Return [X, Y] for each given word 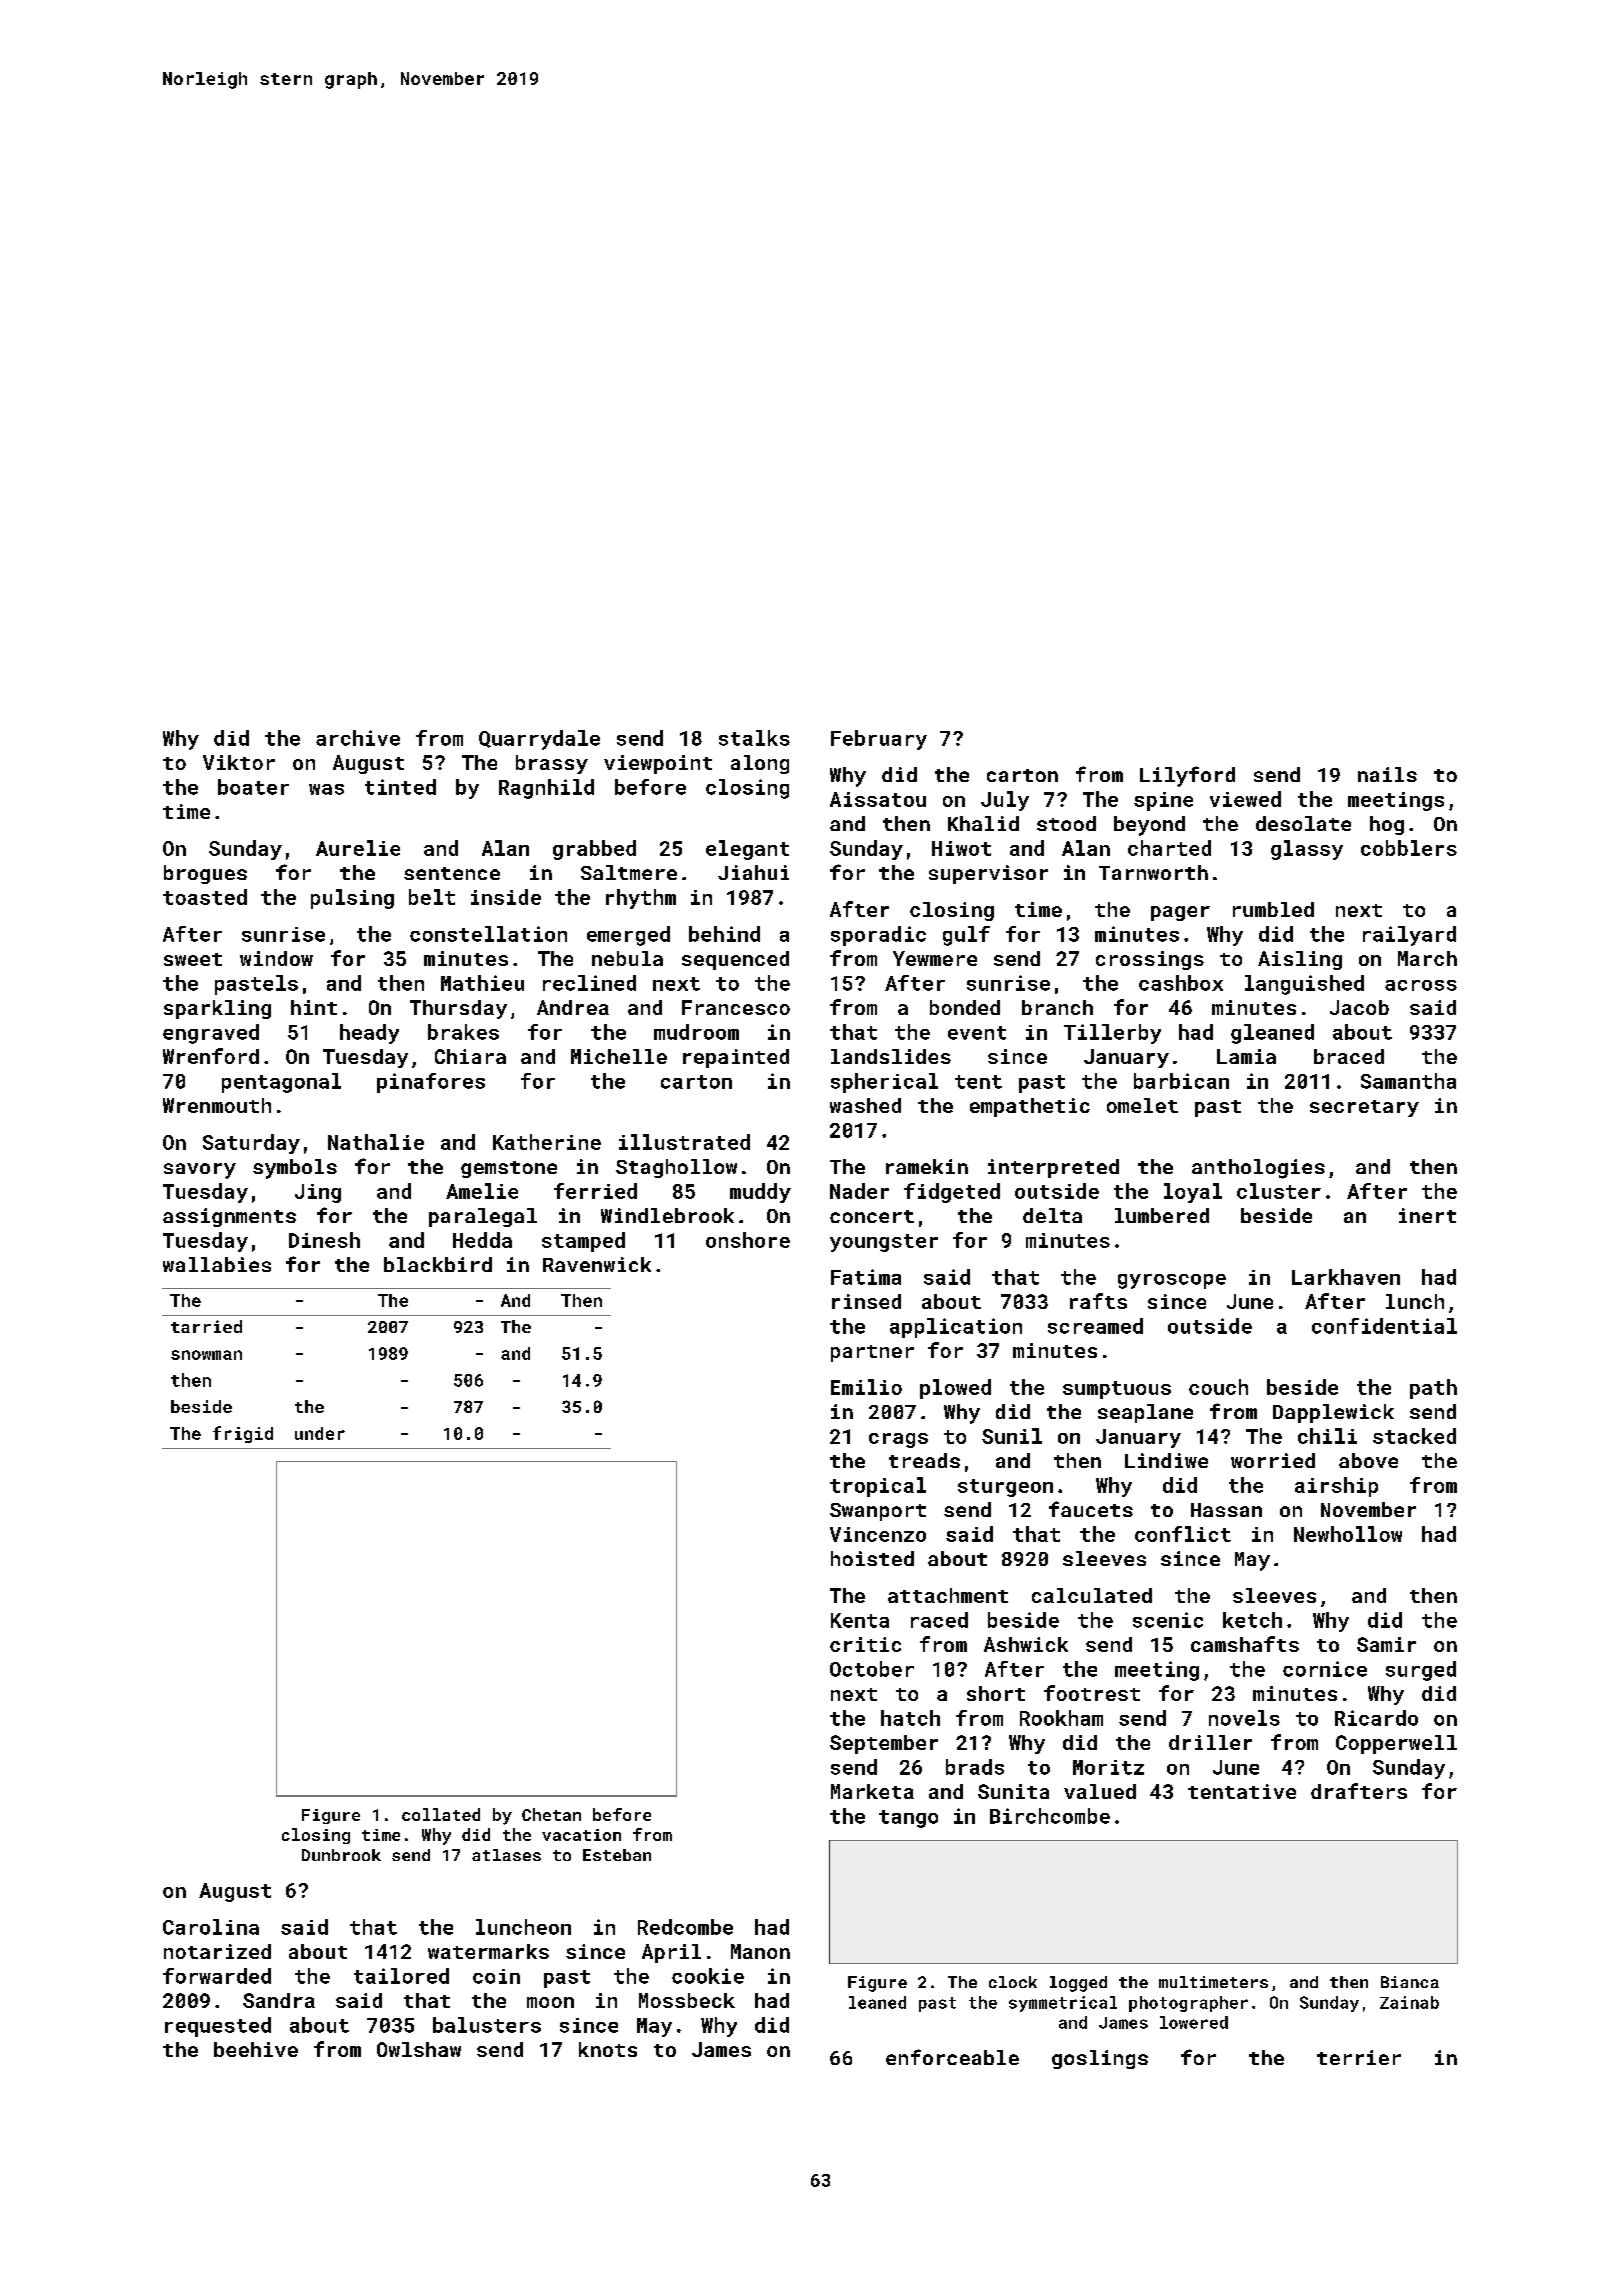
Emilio [866, 1387]
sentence [452, 873]
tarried [206, 1326]
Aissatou [878, 799]
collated [441, 1814]
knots [608, 2049]
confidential [1384, 1326]
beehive [256, 2049]
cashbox [1181, 983]
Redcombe [685, 1927]
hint [314, 1007]
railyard [1409, 936]
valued [1100, 1791]
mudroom [696, 1032]
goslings [1100, 2059]
